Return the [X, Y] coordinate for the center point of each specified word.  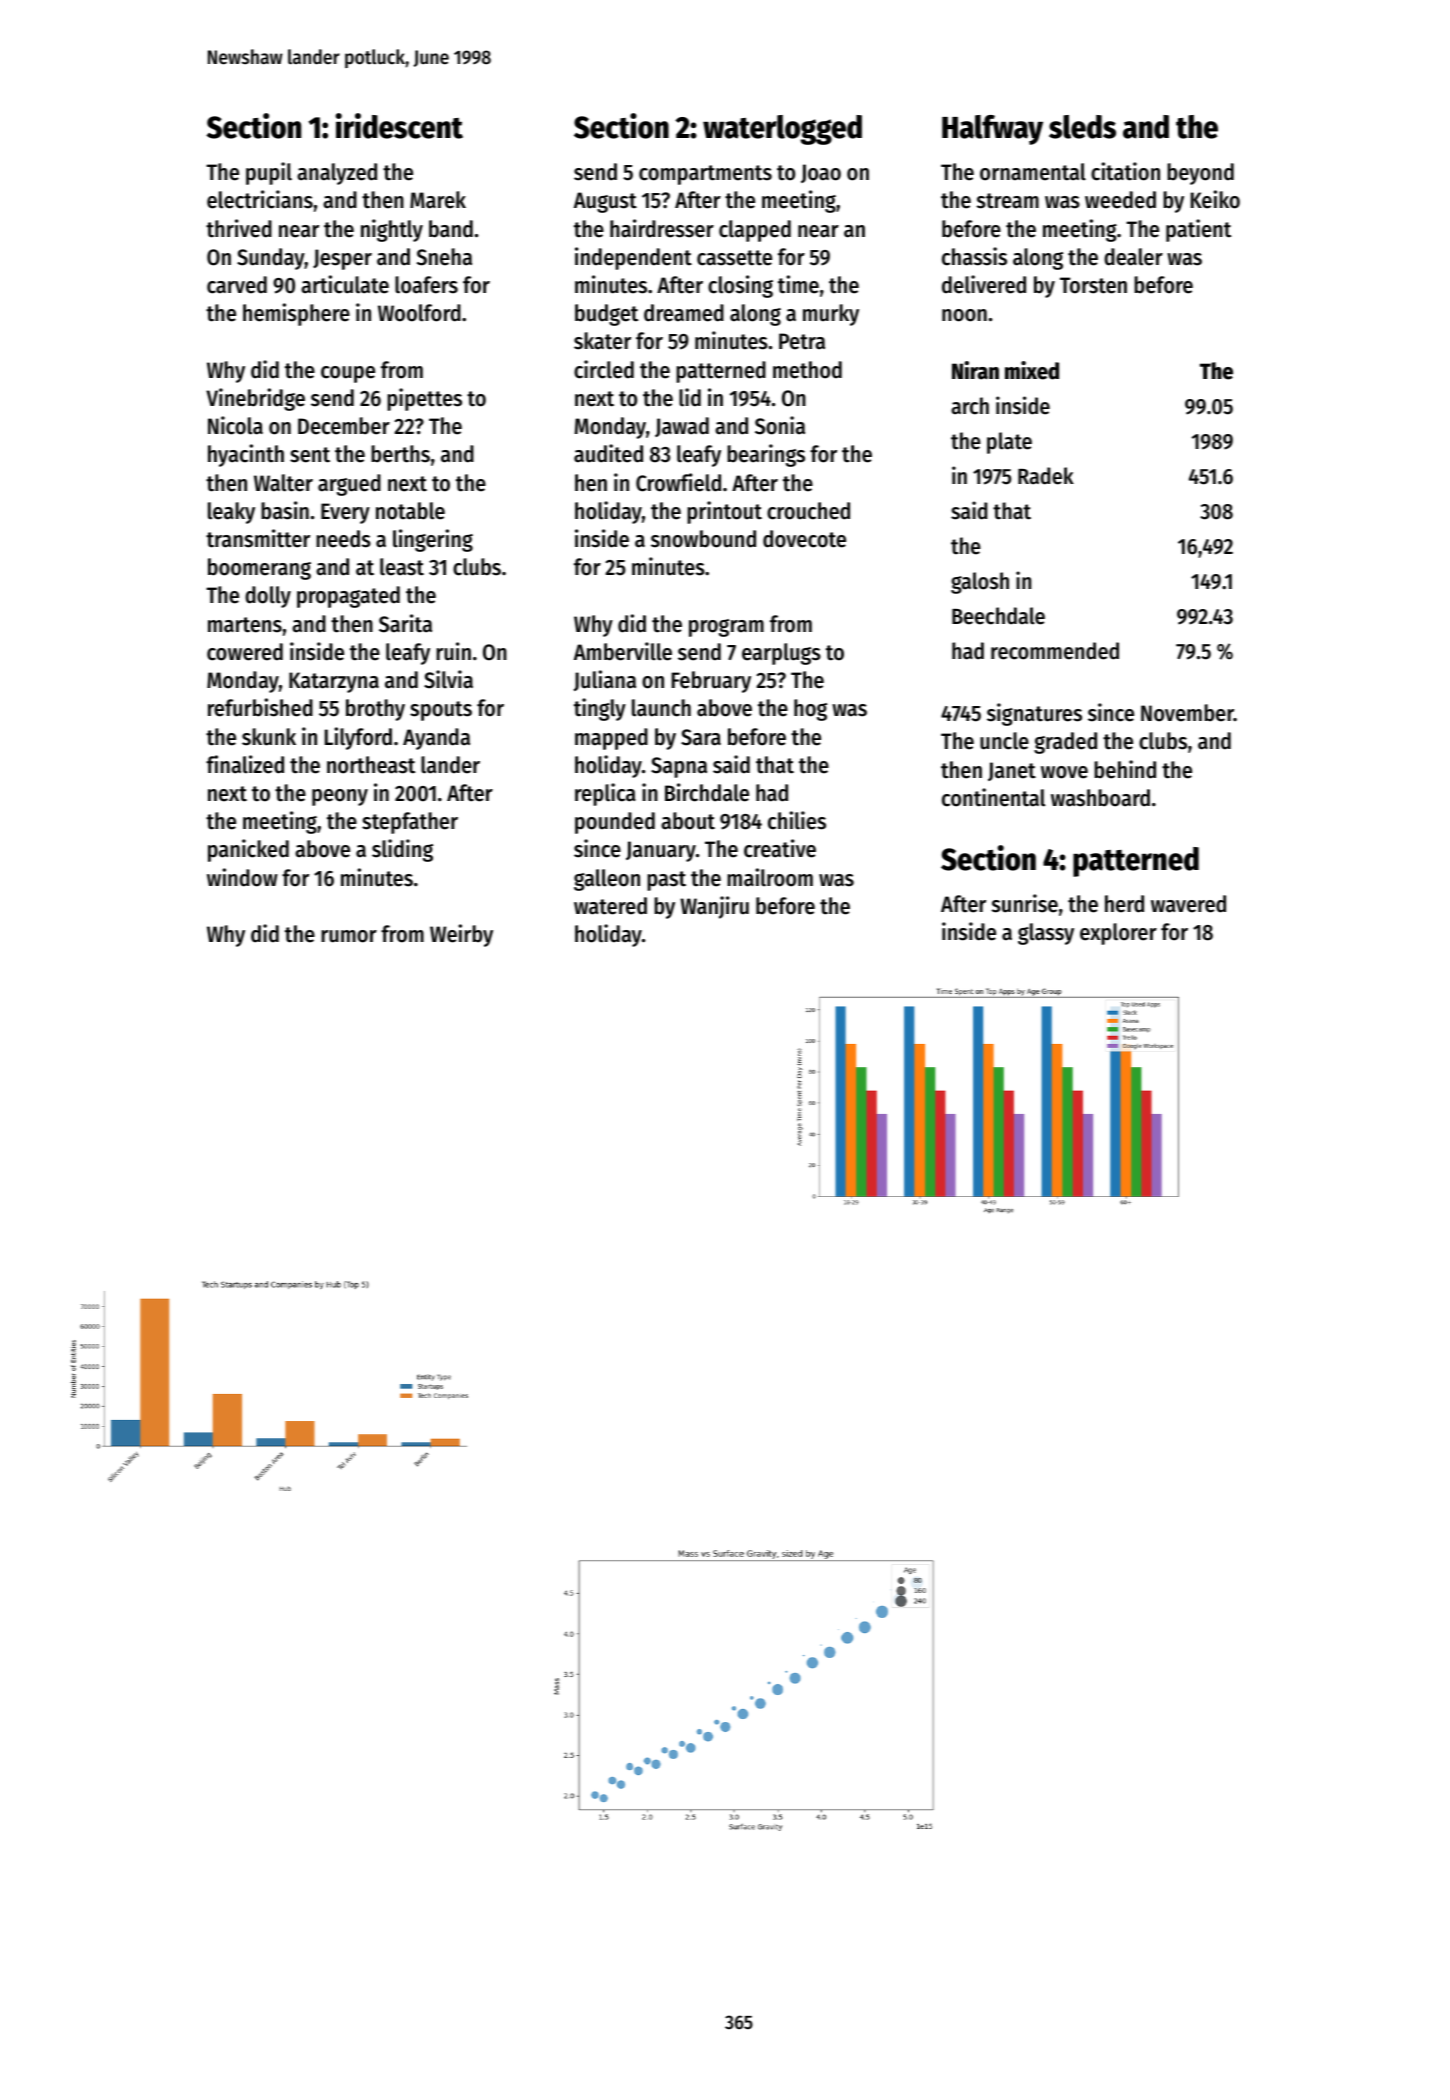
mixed [1032, 370]
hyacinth [246, 455]
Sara [701, 737]
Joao [821, 173]
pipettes [424, 399]
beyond [1200, 174]
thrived [239, 228]
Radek [1046, 476]
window [242, 877]
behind [1125, 769]
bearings [766, 455]
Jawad [682, 427]
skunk [269, 737]
